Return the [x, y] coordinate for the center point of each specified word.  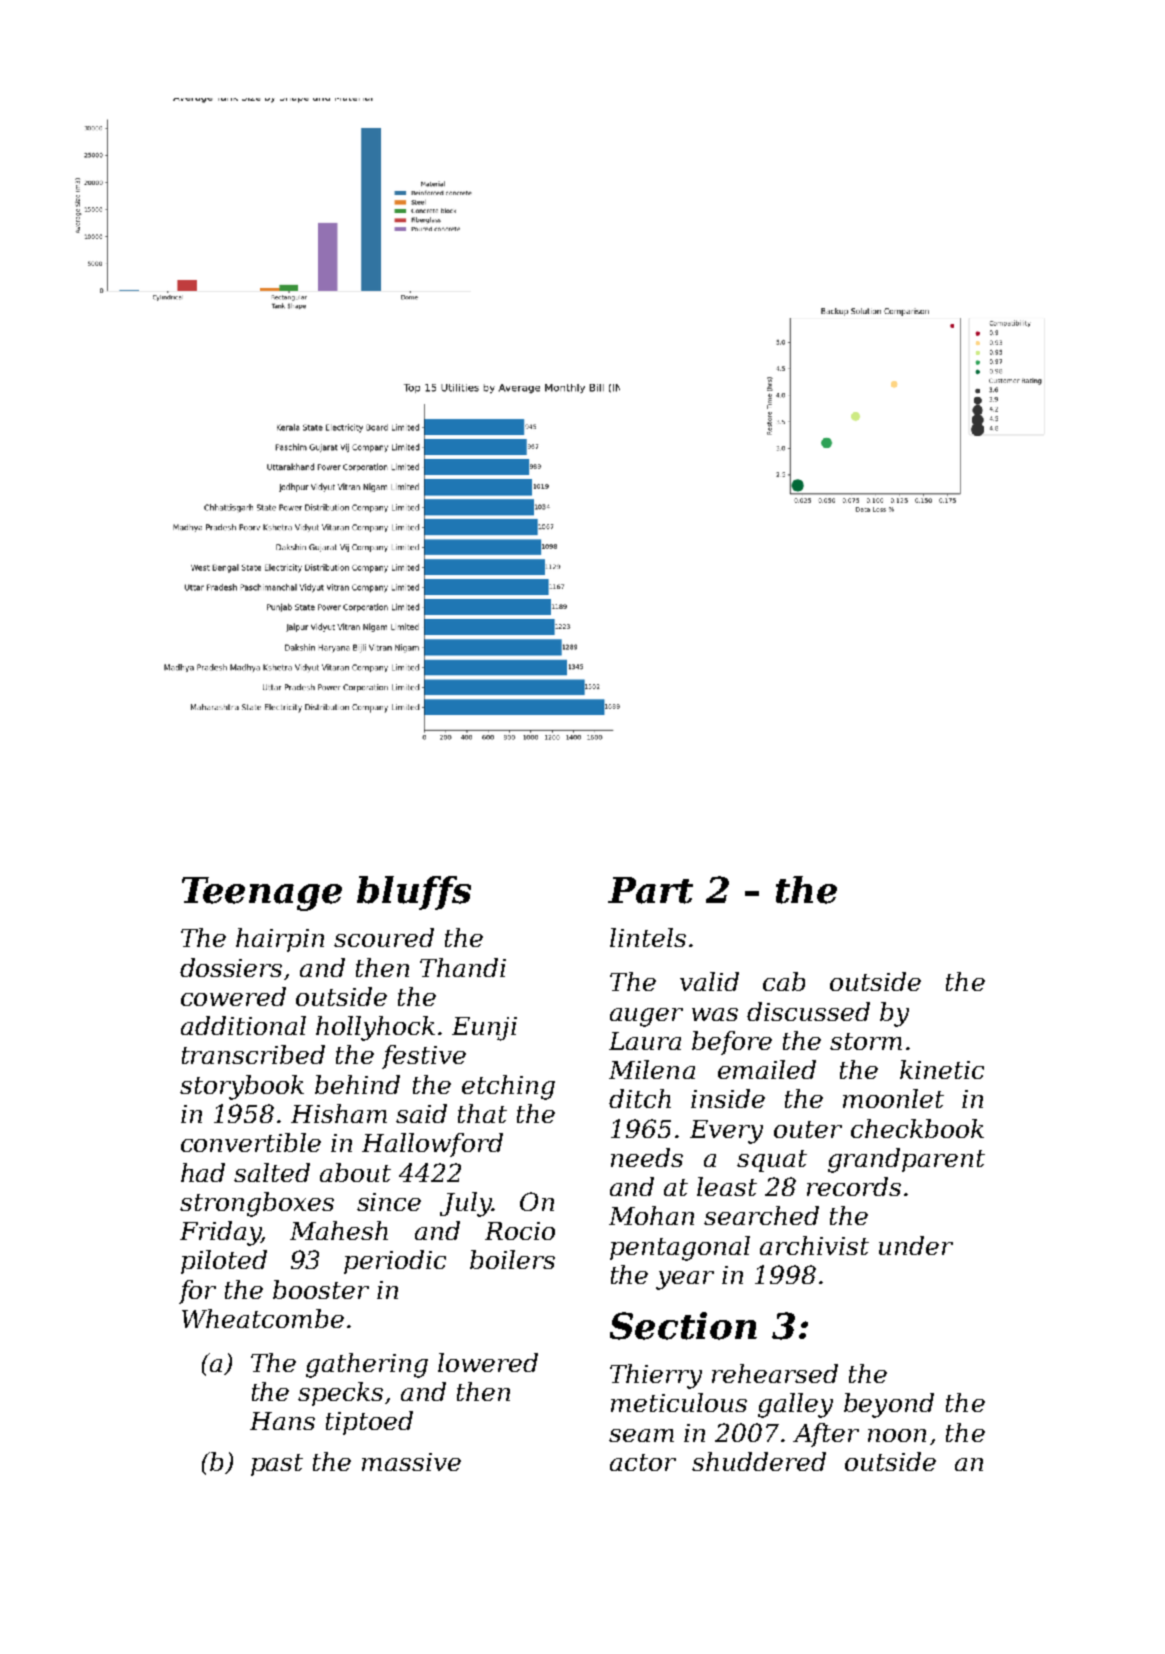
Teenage [262, 894]
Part [650, 890]
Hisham [339, 1113]
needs [647, 1157]
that [482, 1113]
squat [772, 1161]
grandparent [906, 1160]
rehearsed [775, 1373]
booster [321, 1289]
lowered [488, 1362]
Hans [282, 1421]
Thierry [656, 1376]
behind [357, 1084]
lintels [648, 937]
